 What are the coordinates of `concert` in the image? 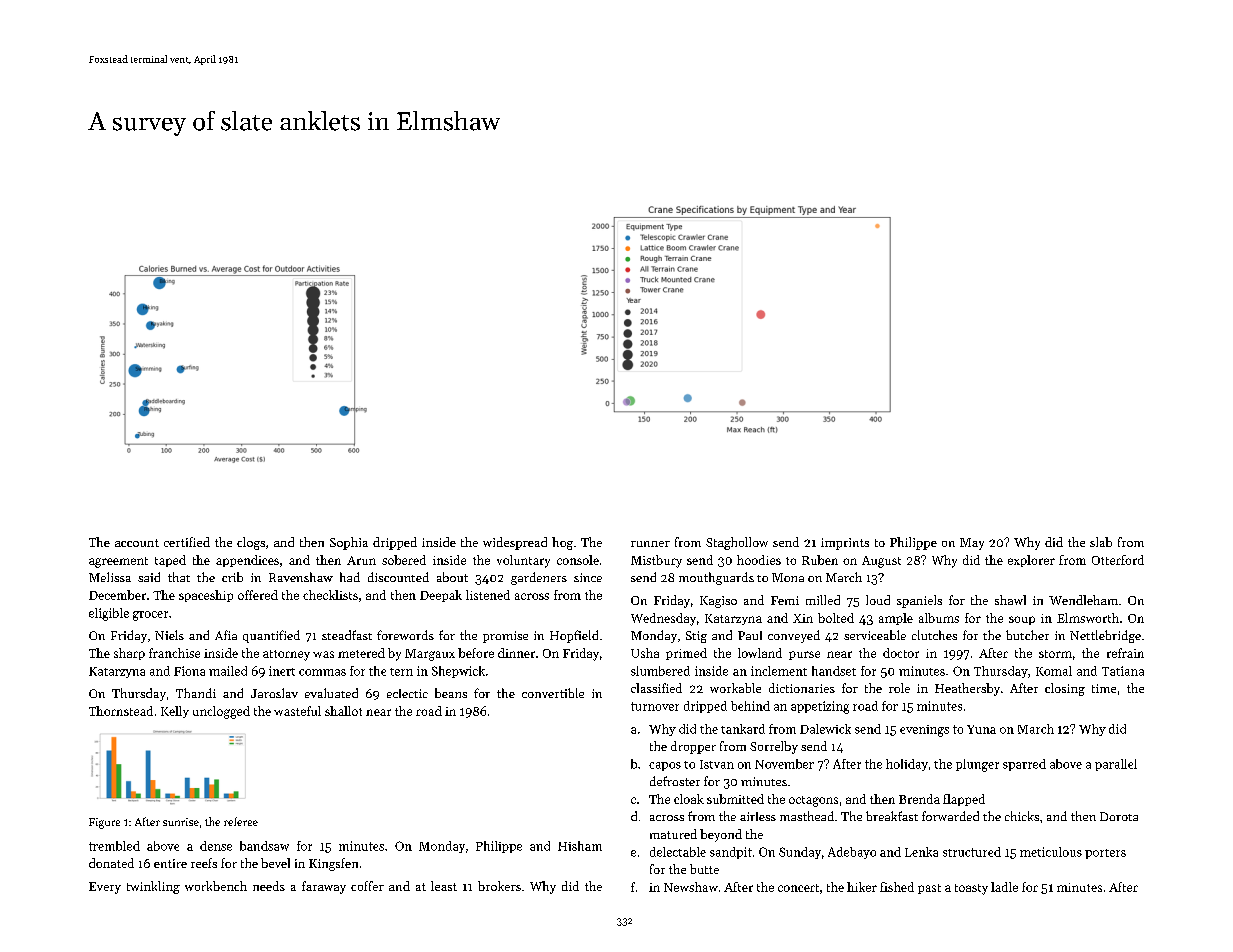 It's located at (798, 888).
